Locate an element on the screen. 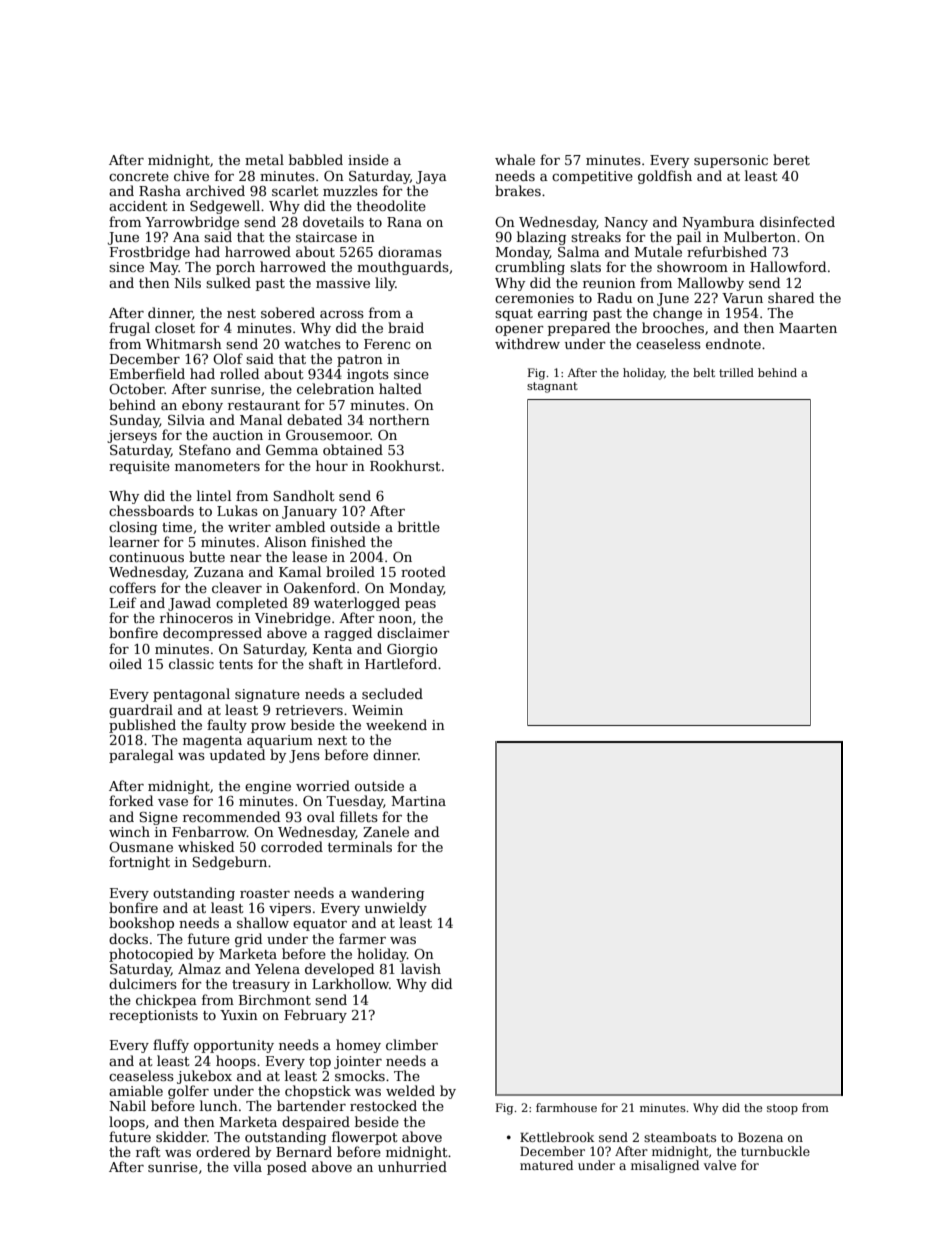 The height and width of the screenshot is (1233, 952). trilled is located at coordinates (736, 372).
